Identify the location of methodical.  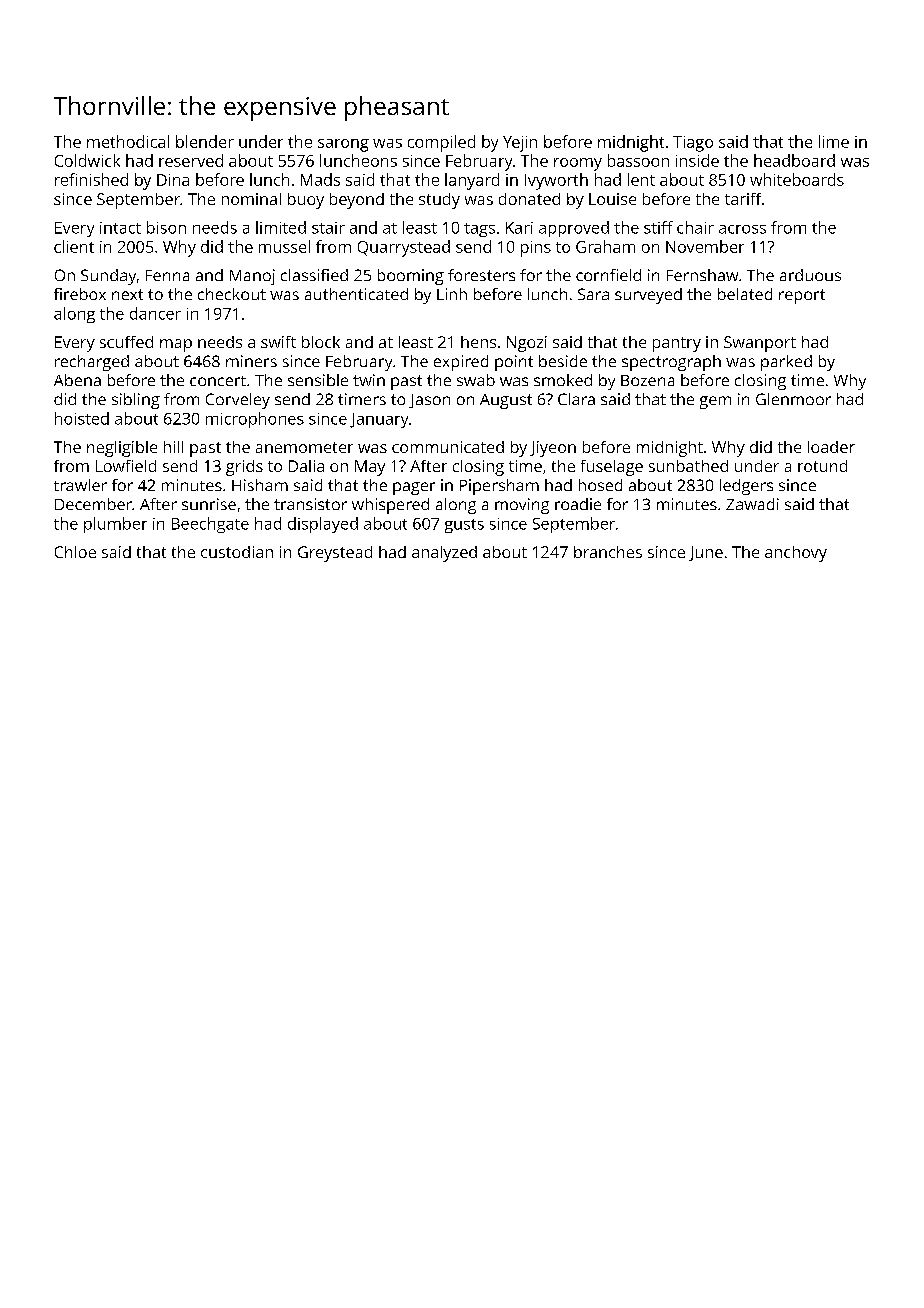
(128, 141).
